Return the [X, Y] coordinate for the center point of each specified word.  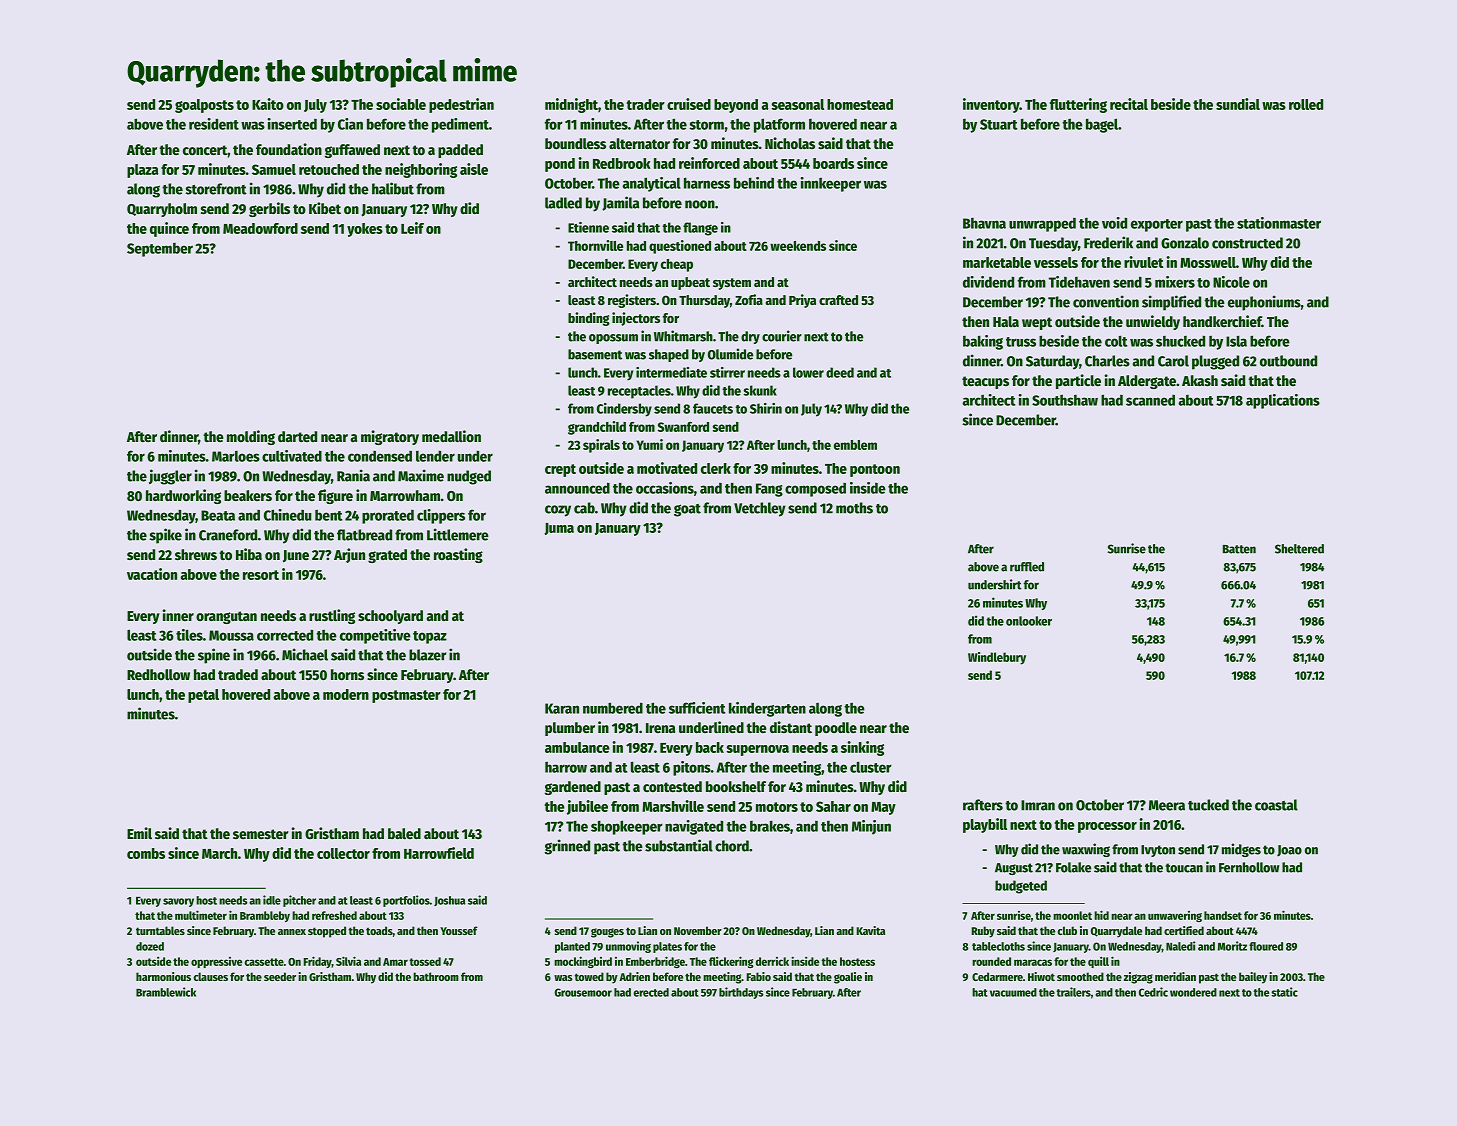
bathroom [436, 976]
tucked [1208, 805]
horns [347, 674]
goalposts [204, 106]
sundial [1238, 104]
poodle [836, 729]
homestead [860, 104]
